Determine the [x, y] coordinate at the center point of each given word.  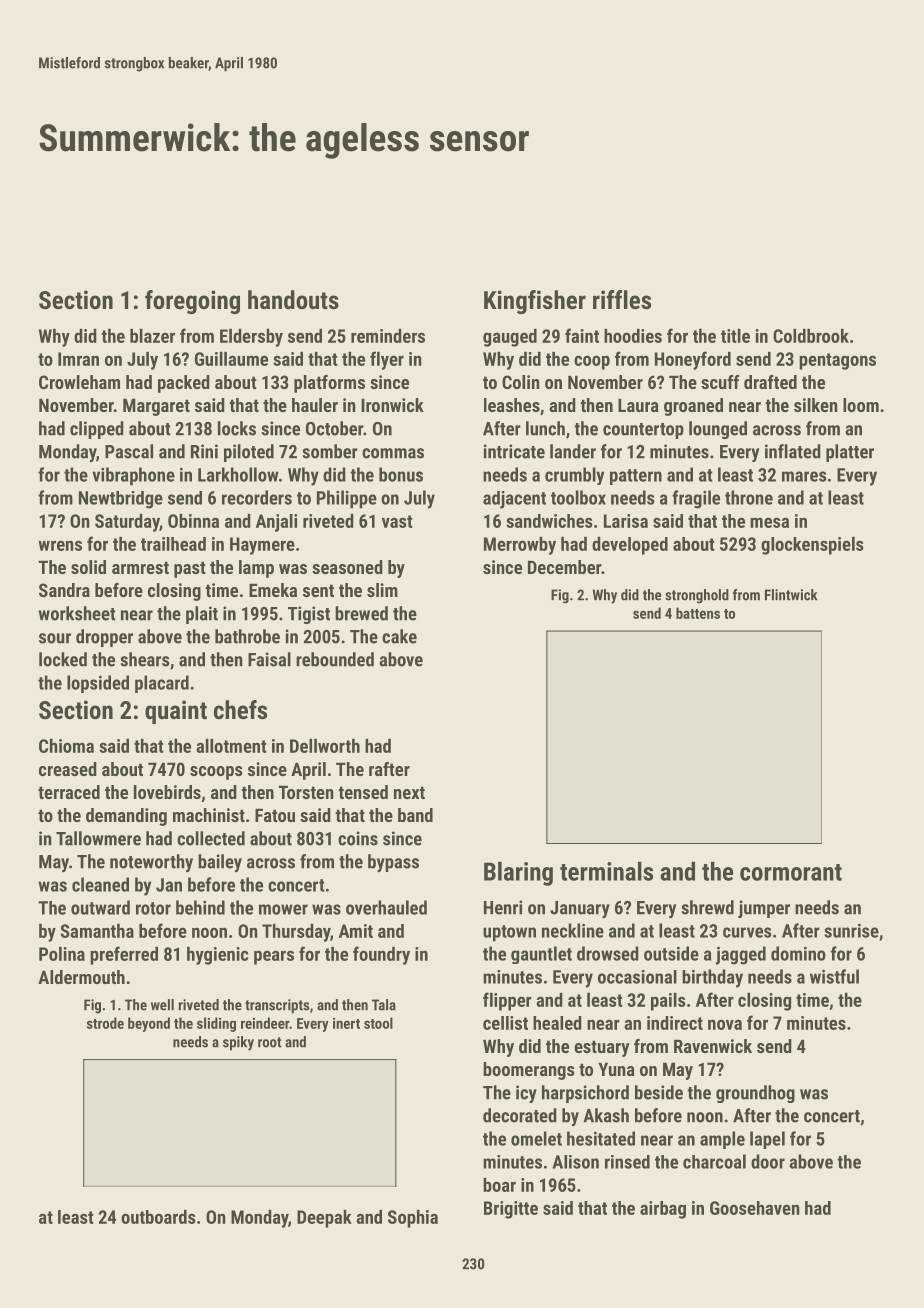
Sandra [64, 590]
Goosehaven [755, 1208]
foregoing [192, 302]
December [564, 567]
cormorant [791, 872]
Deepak [324, 1219]
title [735, 336]
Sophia [413, 1219]
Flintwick [791, 595]
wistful [834, 976]
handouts [293, 299]
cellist [505, 1023]
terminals [606, 871]
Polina [62, 954]
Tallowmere [98, 838]
